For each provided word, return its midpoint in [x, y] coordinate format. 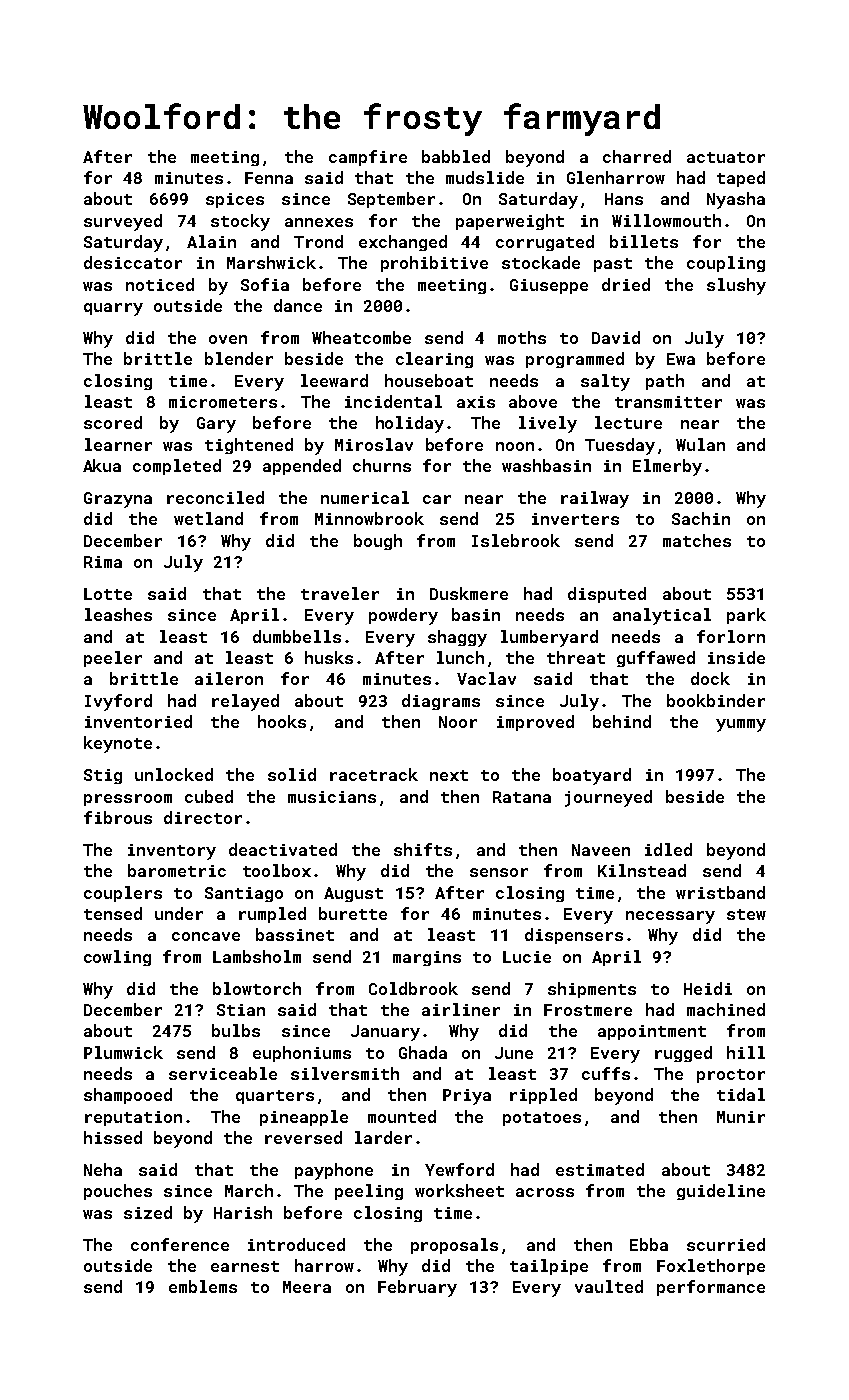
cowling [117, 958]
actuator [726, 157]
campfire [368, 158]
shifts [423, 849]
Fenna [269, 178]
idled [668, 849]
